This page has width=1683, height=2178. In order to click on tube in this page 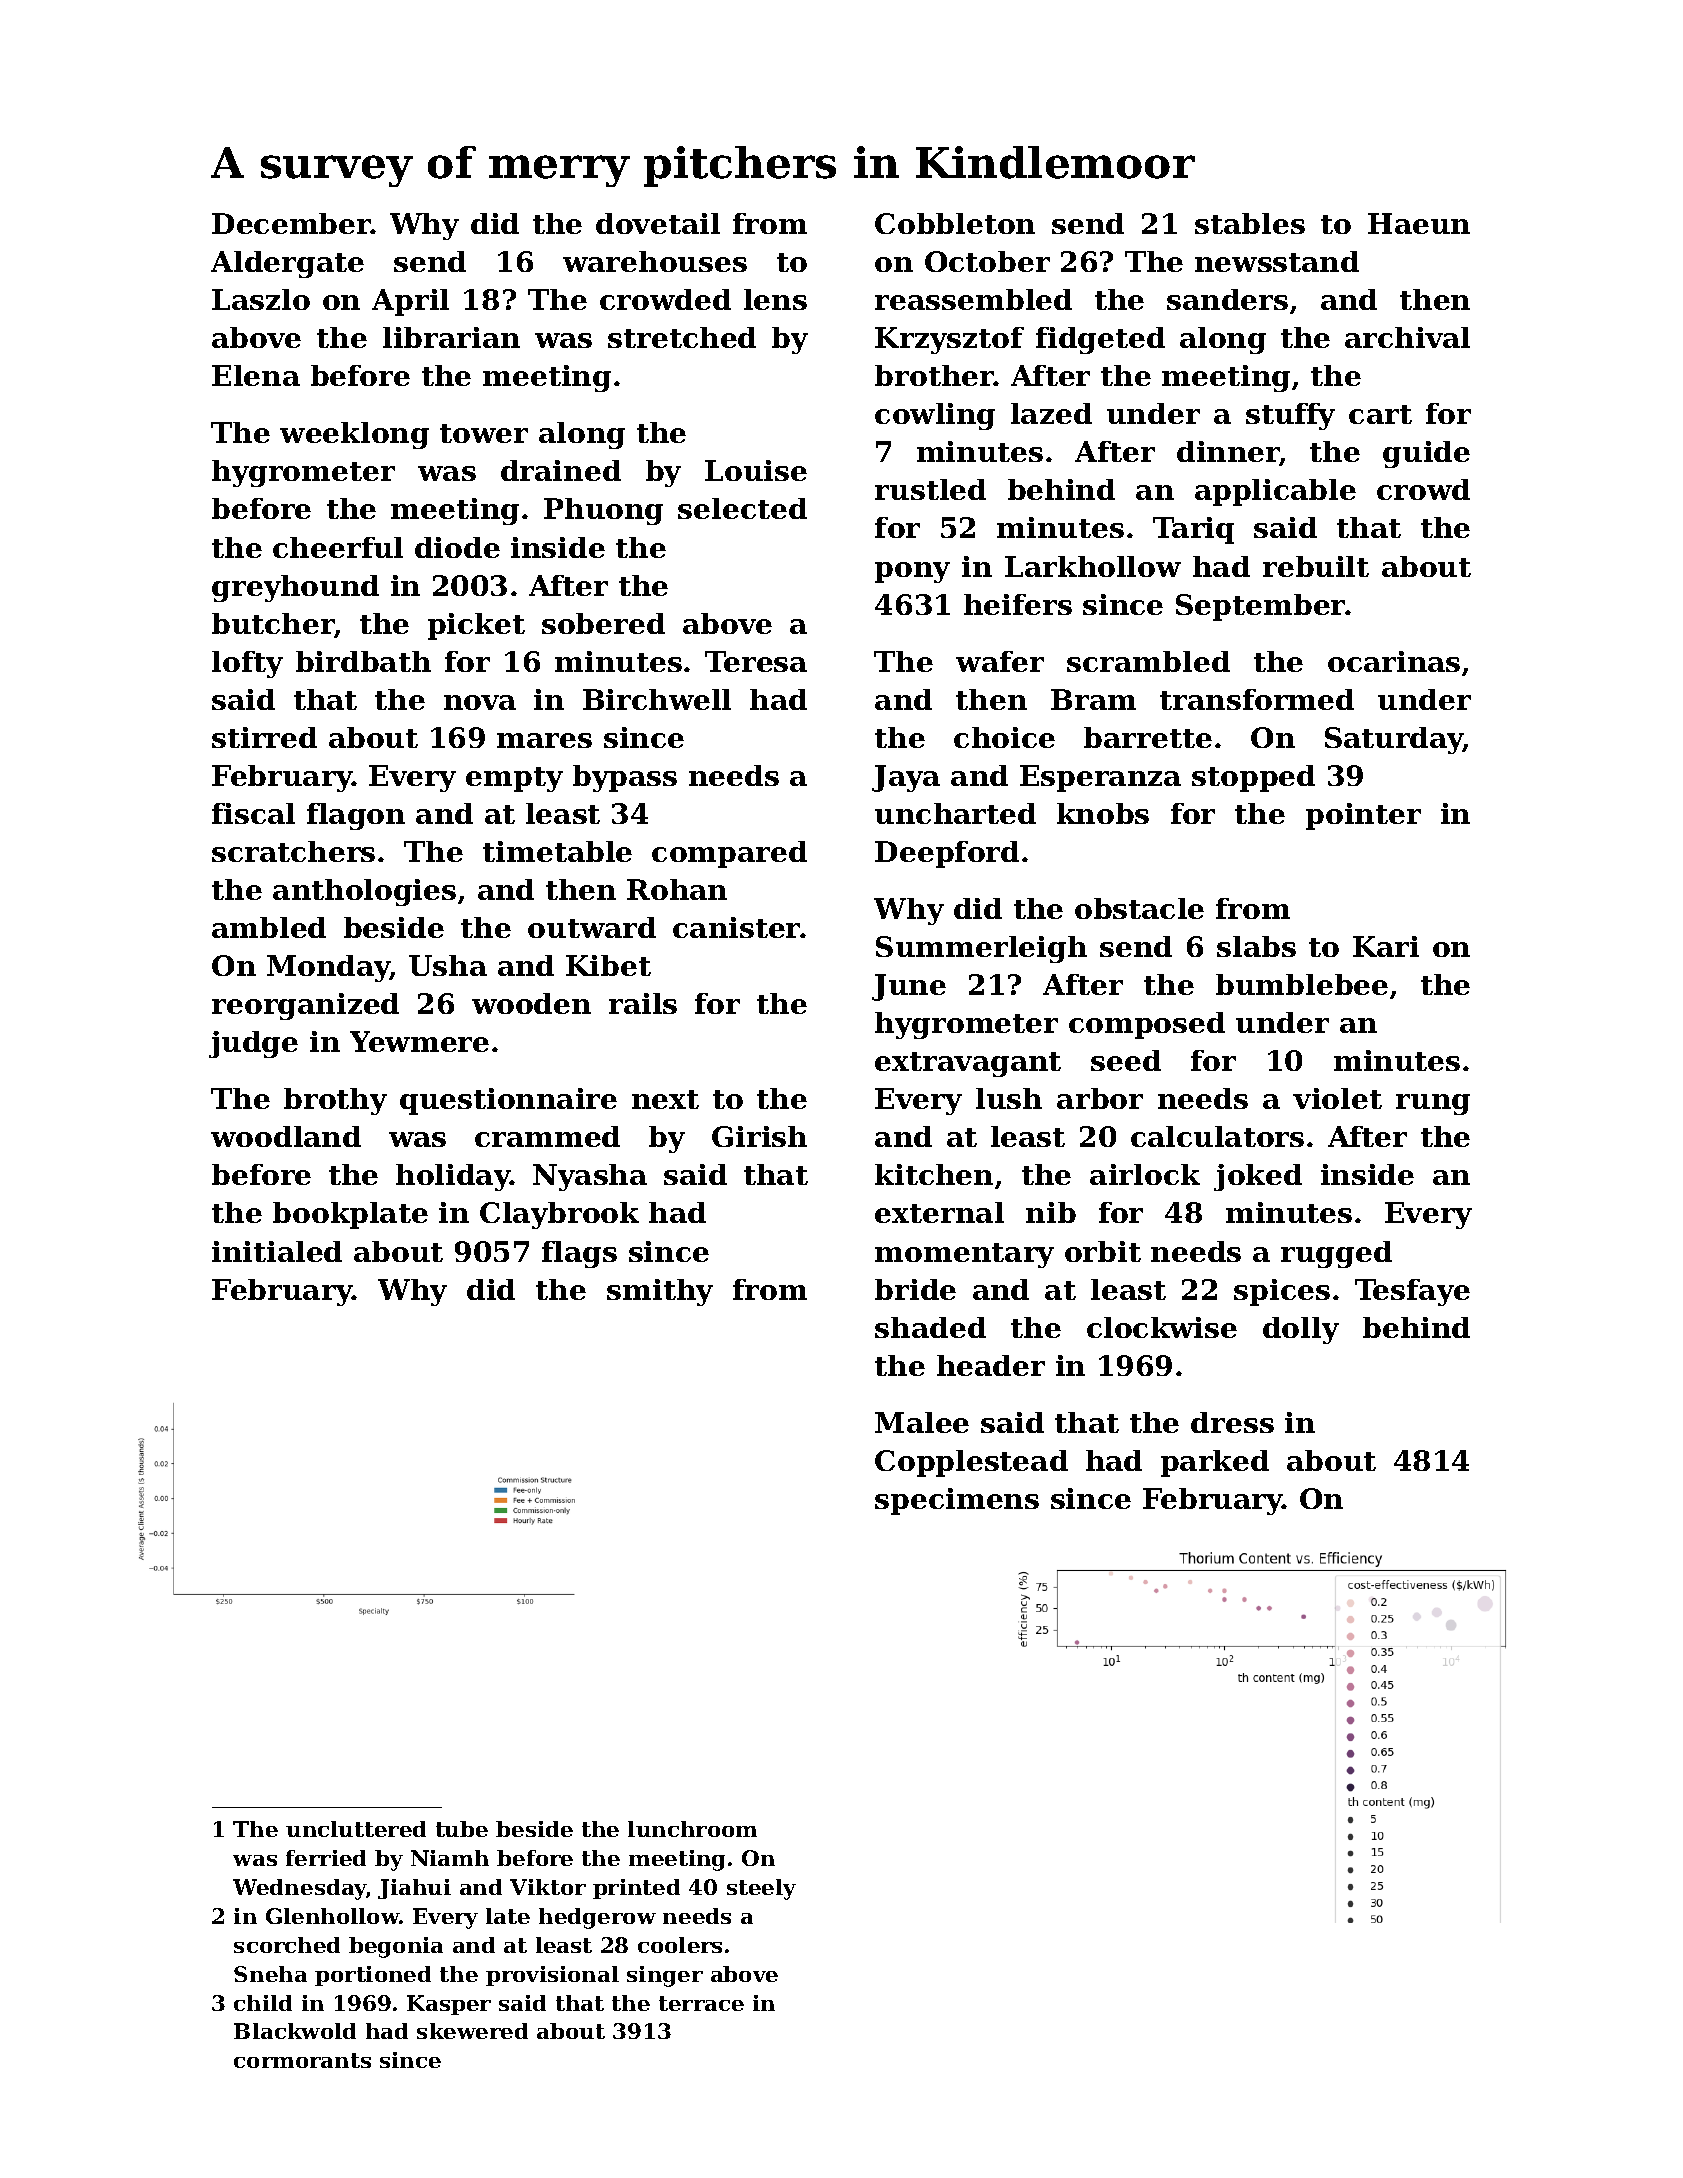, I will do `click(462, 1829)`.
